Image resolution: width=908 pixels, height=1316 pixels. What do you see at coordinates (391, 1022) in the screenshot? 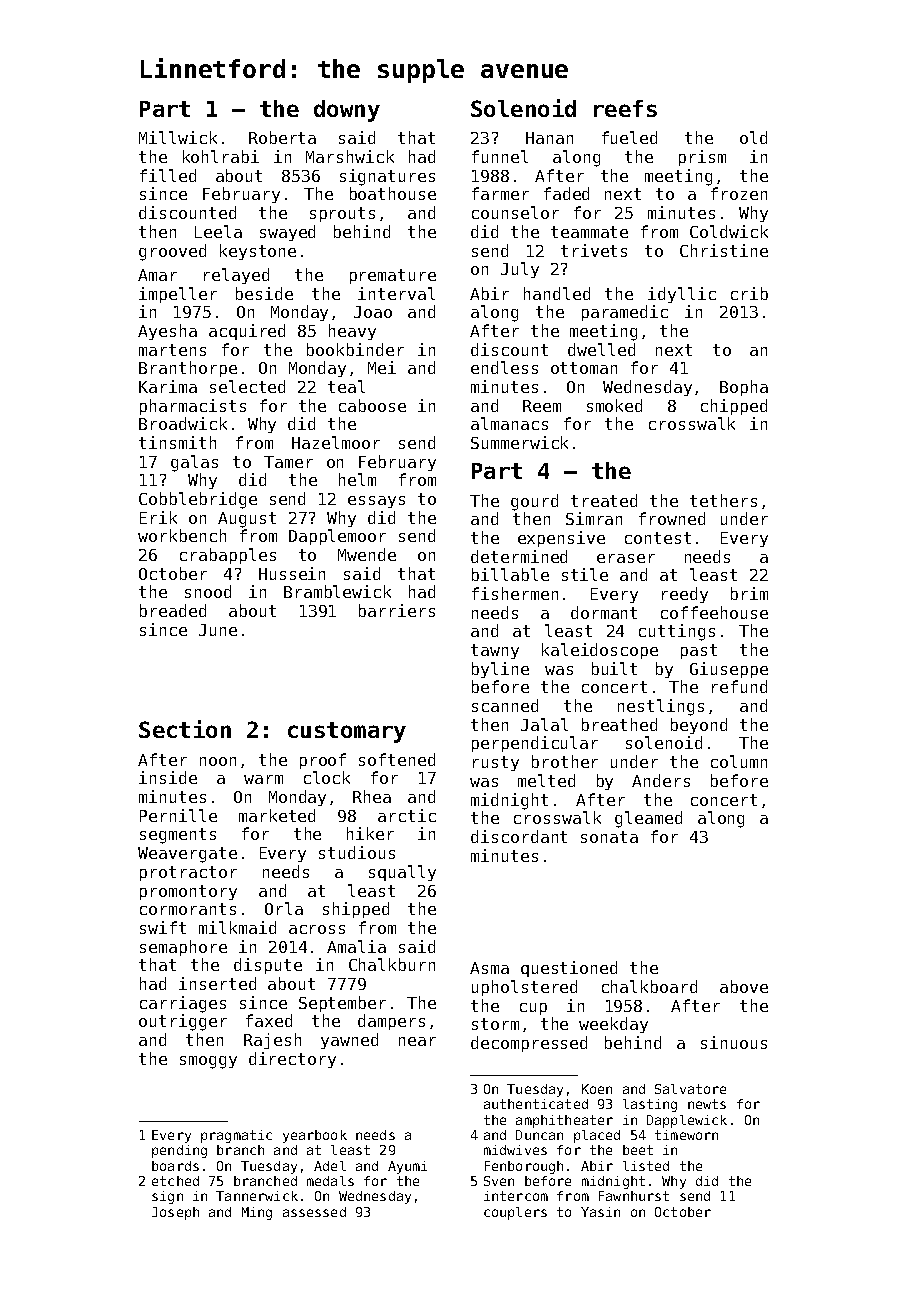
I see `dampers` at bounding box center [391, 1022].
